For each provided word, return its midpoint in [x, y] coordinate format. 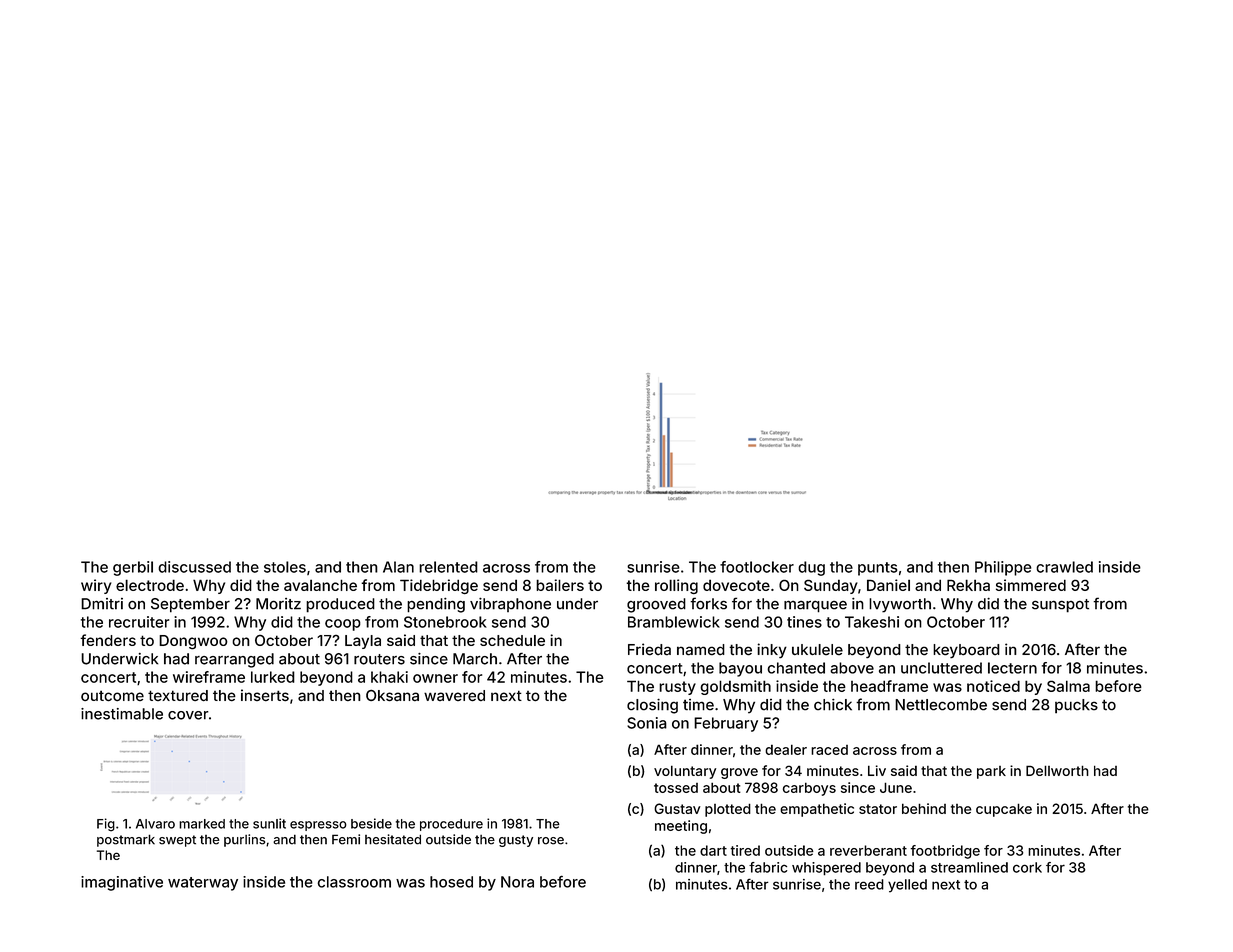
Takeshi [872, 622]
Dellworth [1057, 770]
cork [1027, 867]
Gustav [677, 808]
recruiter [139, 622]
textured [178, 695]
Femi [346, 839]
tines [804, 622]
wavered [454, 695]
